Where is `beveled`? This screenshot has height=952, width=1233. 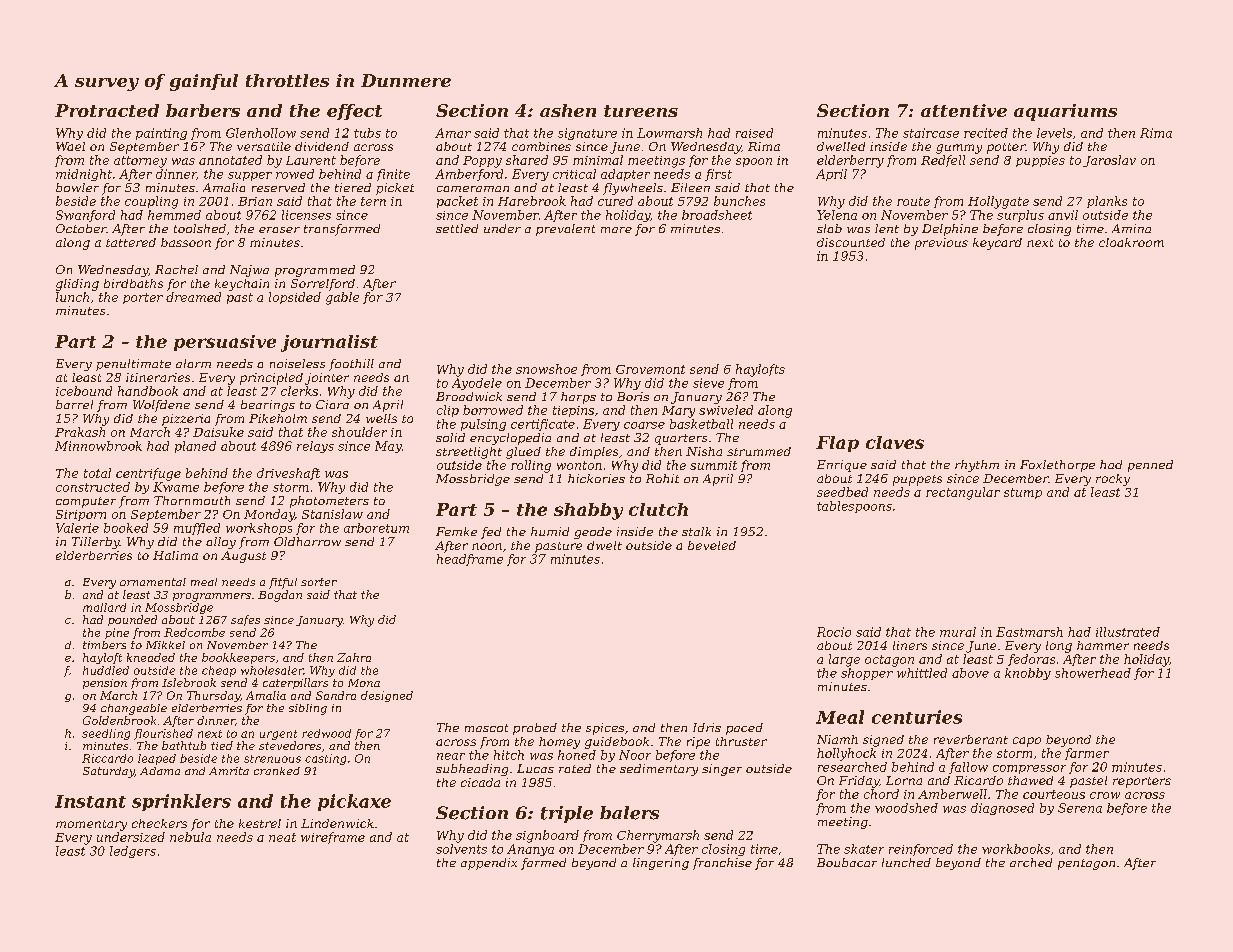 beveled is located at coordinates (712, 545).
